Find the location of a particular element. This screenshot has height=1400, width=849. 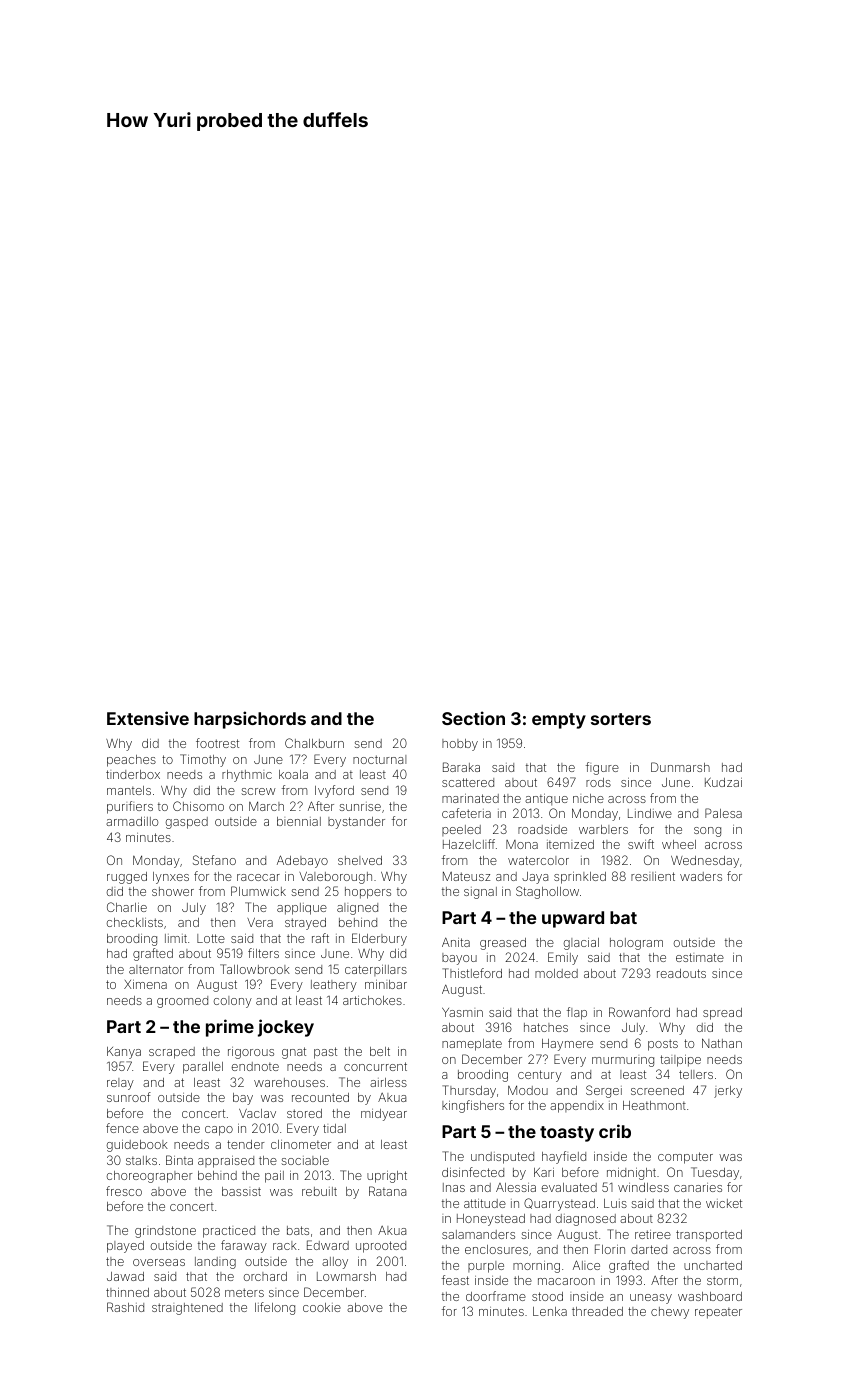

hatches is located at coordinates (546, 1027).
